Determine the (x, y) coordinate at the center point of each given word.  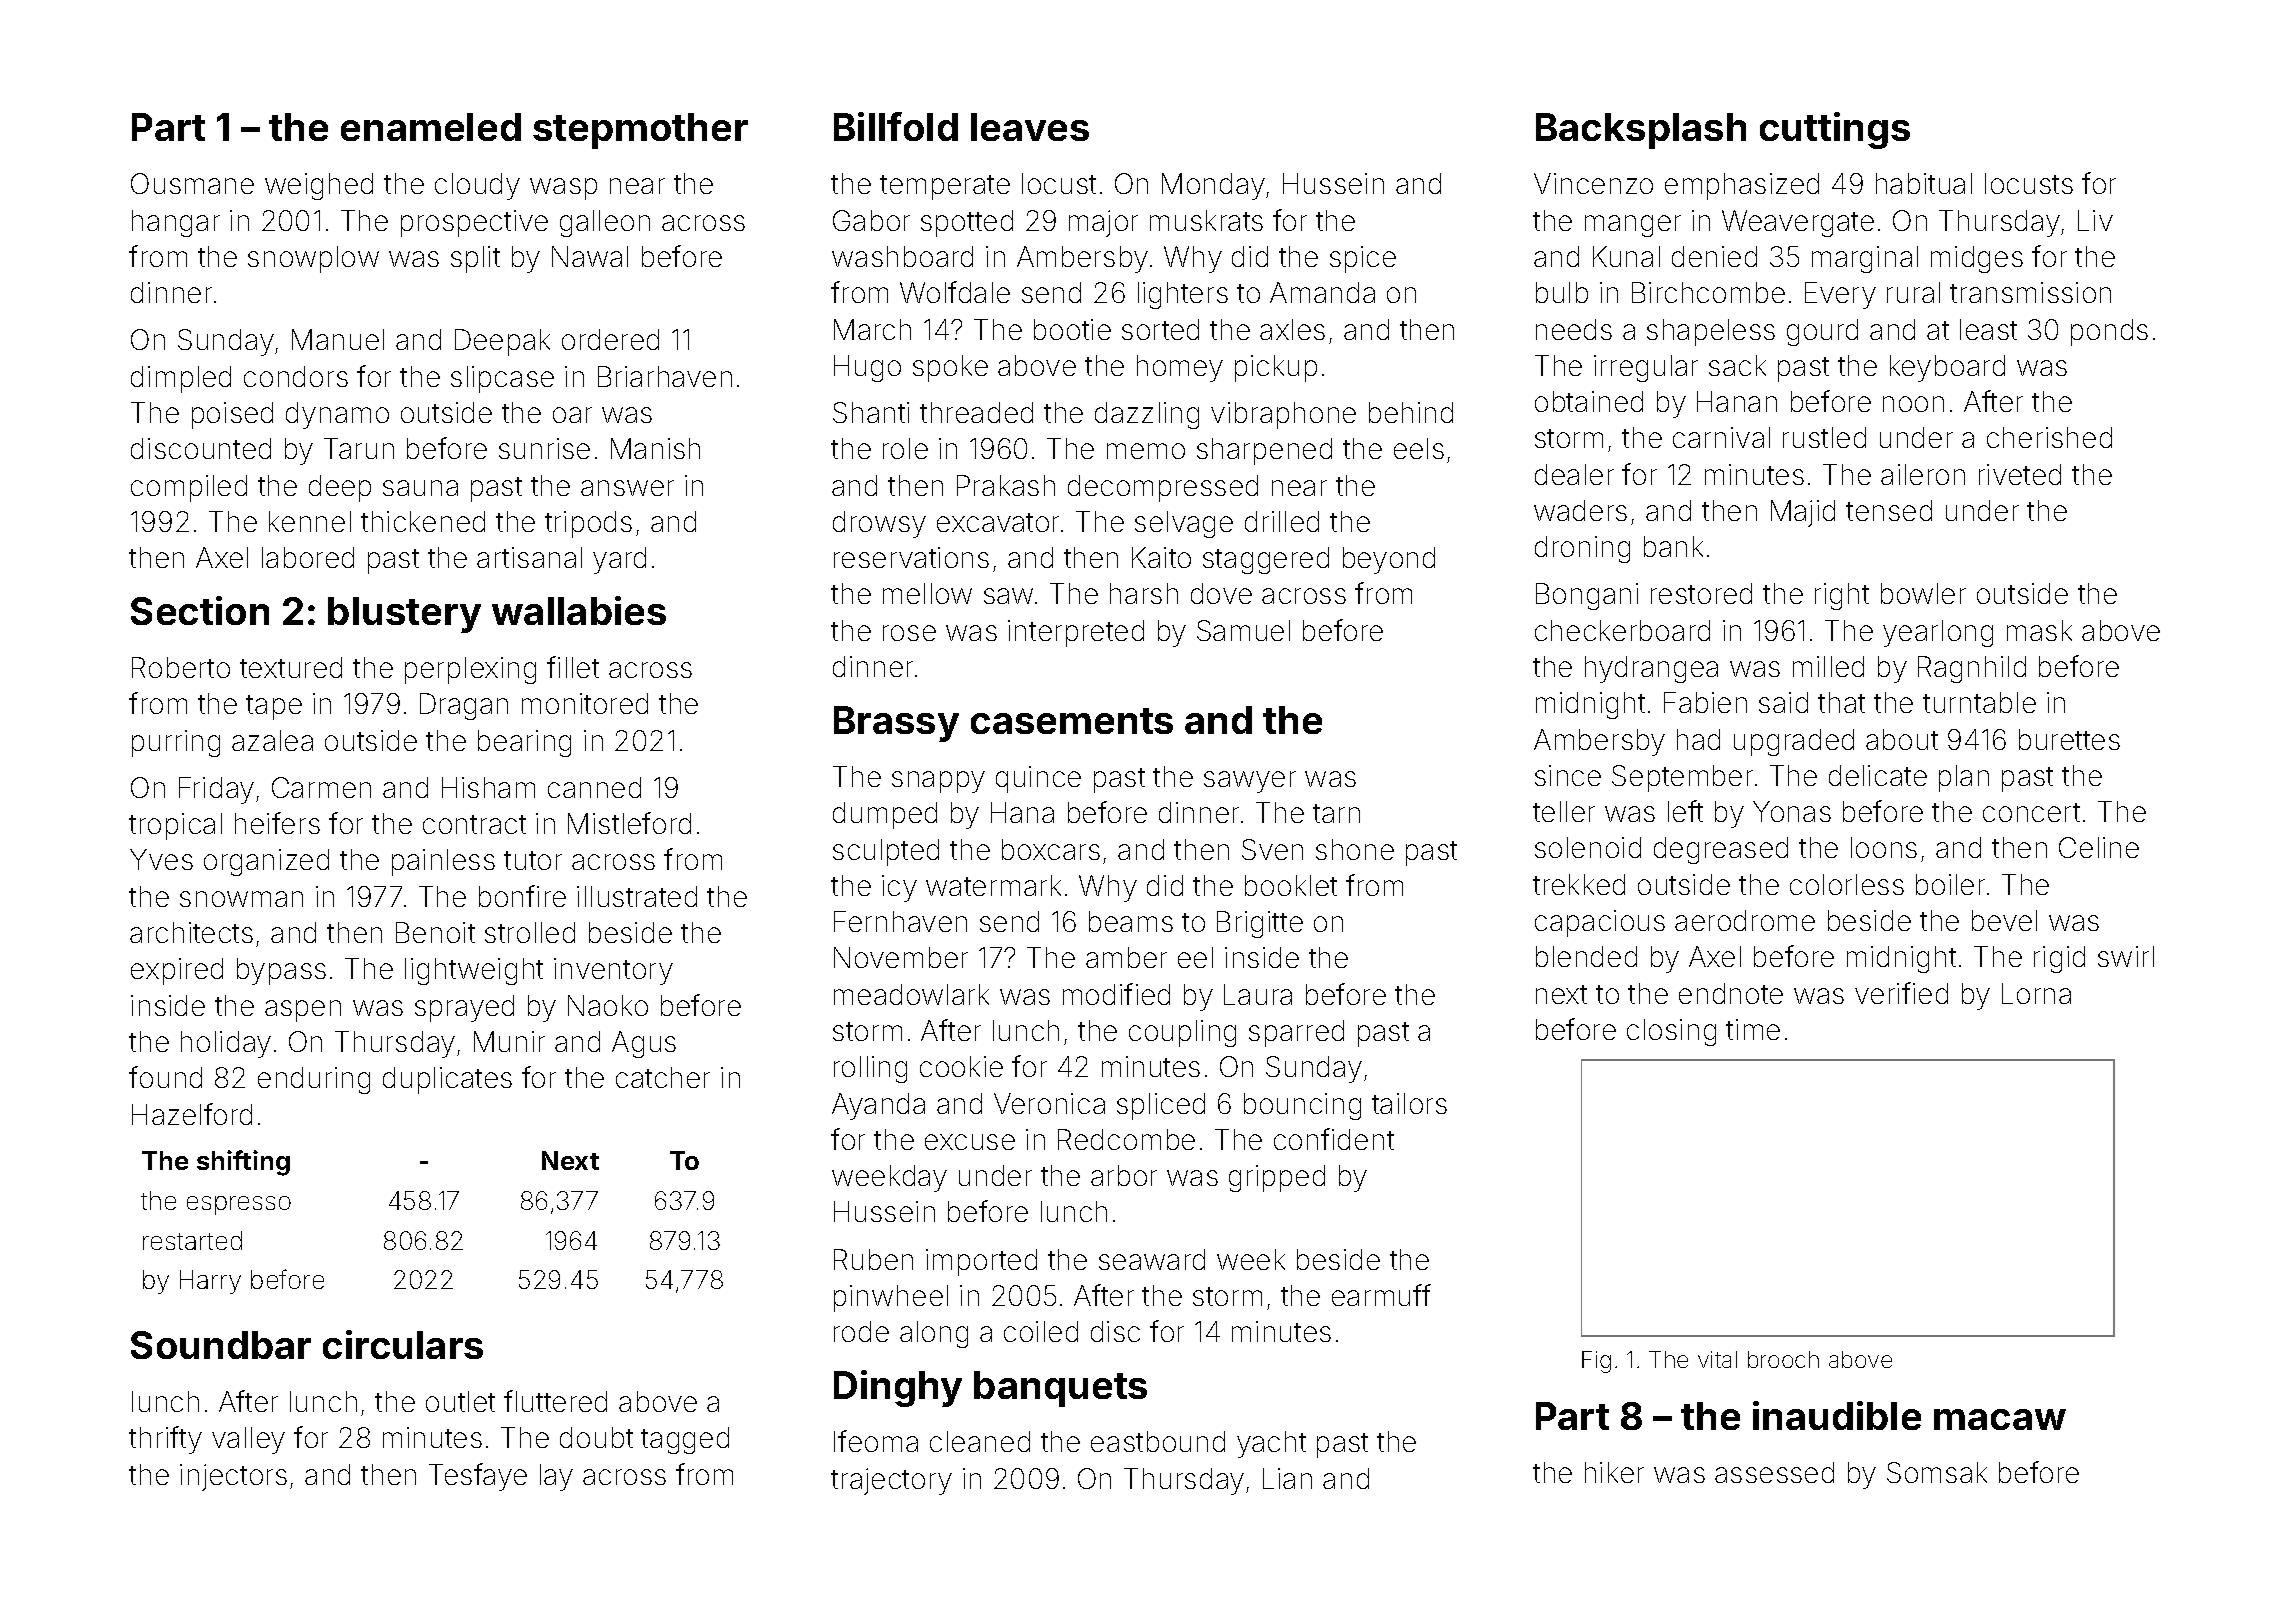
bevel (2004, 920)
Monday (1213, 186)
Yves (161, 859)
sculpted (886, 852)
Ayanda (878, 1106)
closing (1671, 1032)
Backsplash (1641, 131)
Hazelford (192, 1114)
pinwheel (891, 1298)
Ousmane (192, 183)
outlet (460, 1401)
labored (308, 557)
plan (1964, 778)
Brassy (896, 724)
